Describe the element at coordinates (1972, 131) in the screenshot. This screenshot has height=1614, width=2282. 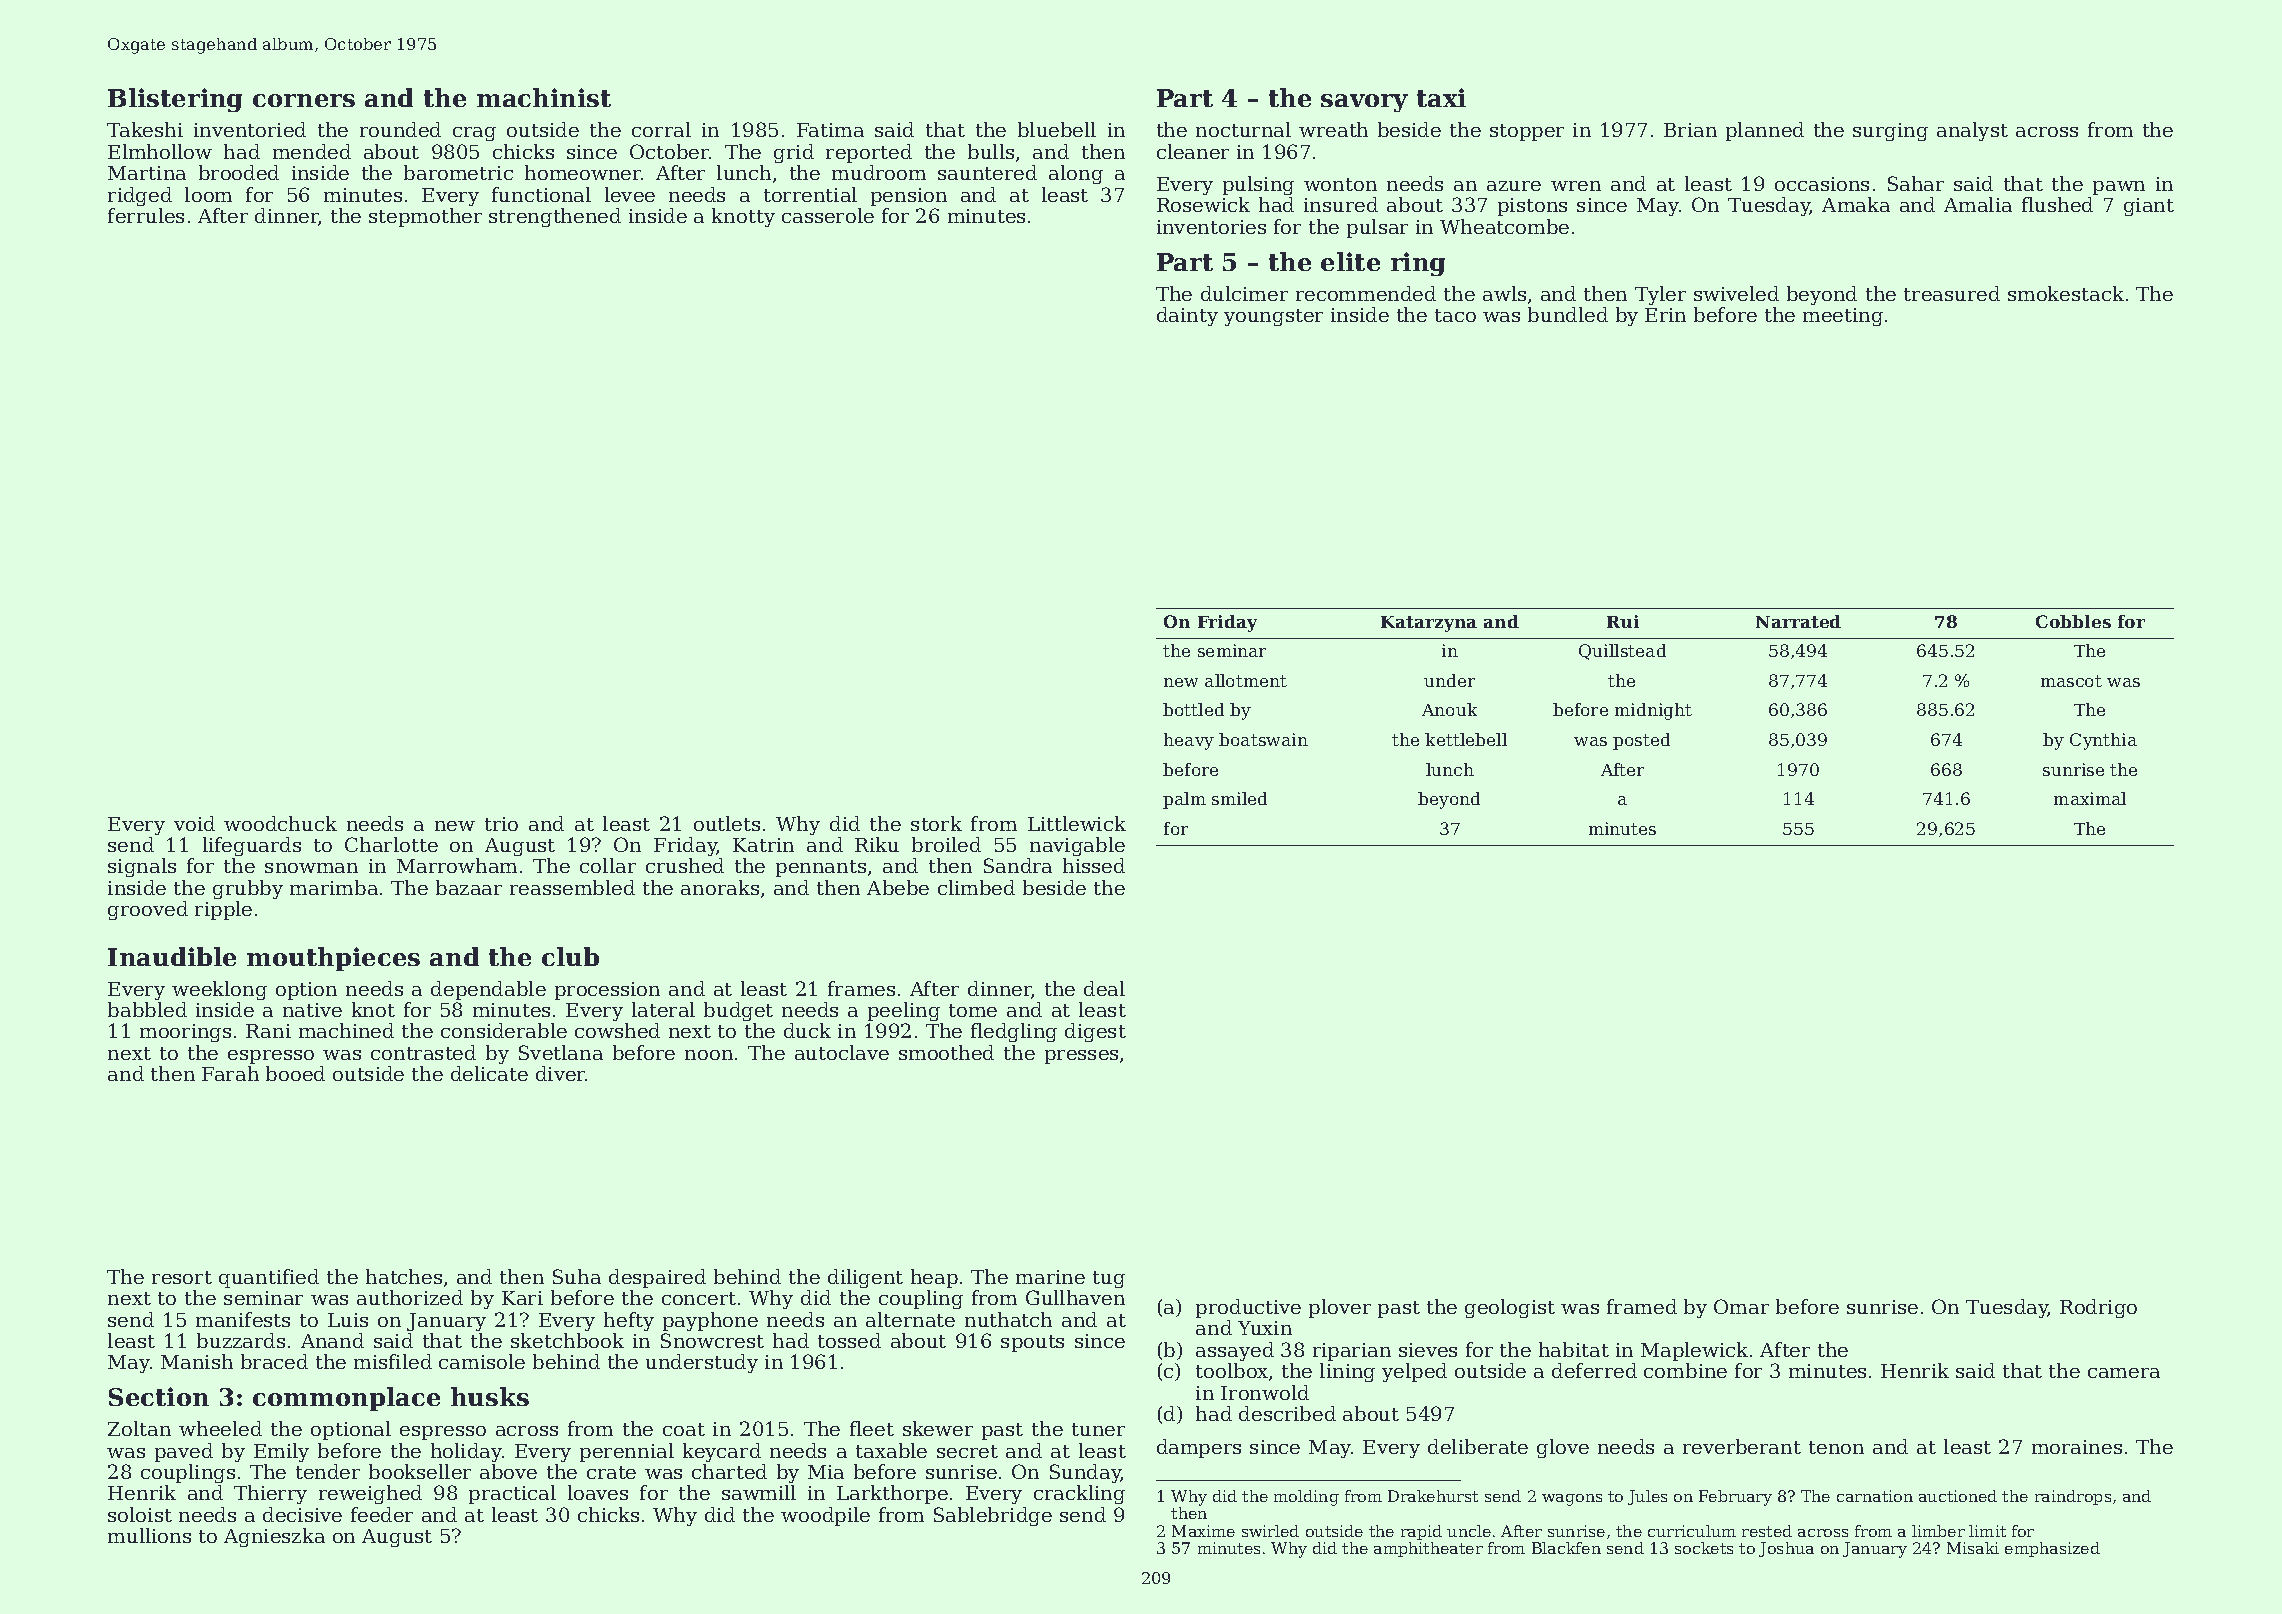
I see `analyst` at that location.
